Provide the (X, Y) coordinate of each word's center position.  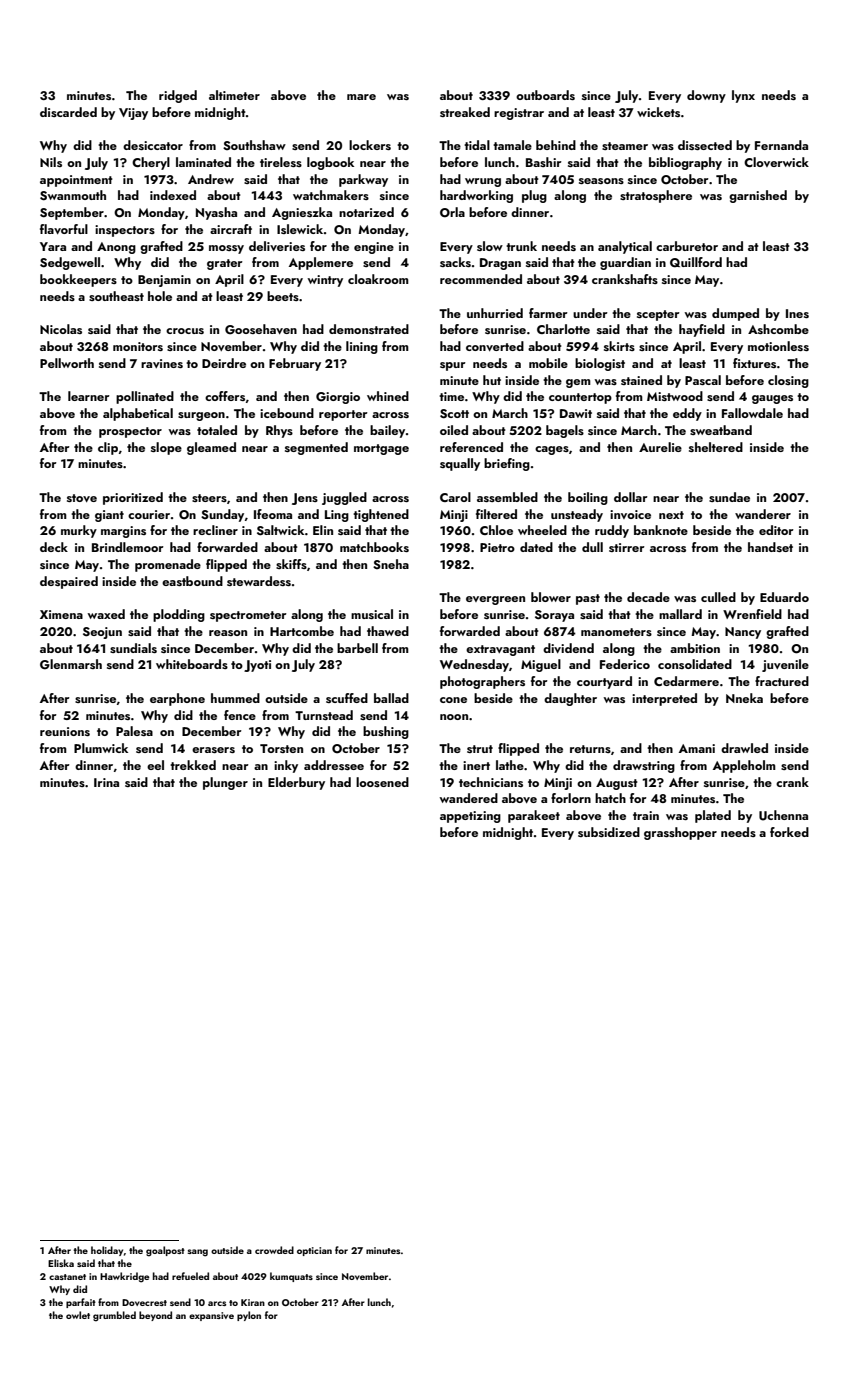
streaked (465, 112)
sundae (729, 497)
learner (89, 396)
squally (460, 464)
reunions (65, 731)
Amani (697, 748)
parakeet (534, 816)
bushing (386, 732)
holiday (107, 1251)
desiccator (153, 145)
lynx (743, 96)
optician (314, 1251)
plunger (225, 783)
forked (789, 832)
